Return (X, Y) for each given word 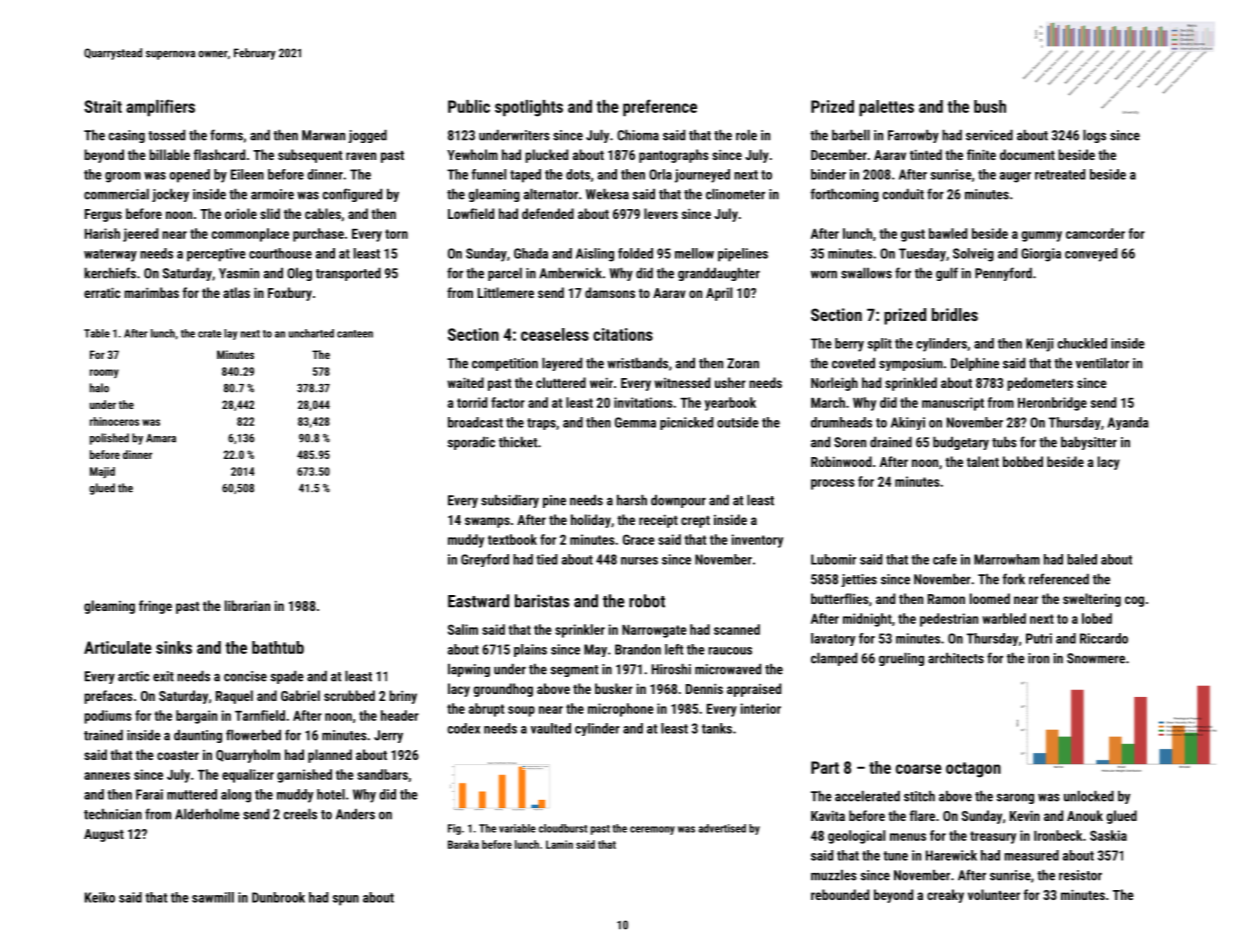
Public (469, 106)
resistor (1080, 875)
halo (99, 388)
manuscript (953, 404)
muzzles (834, 875)
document (1027, 154)
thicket (518, 442)
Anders (355, 814)
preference (660, 108)
